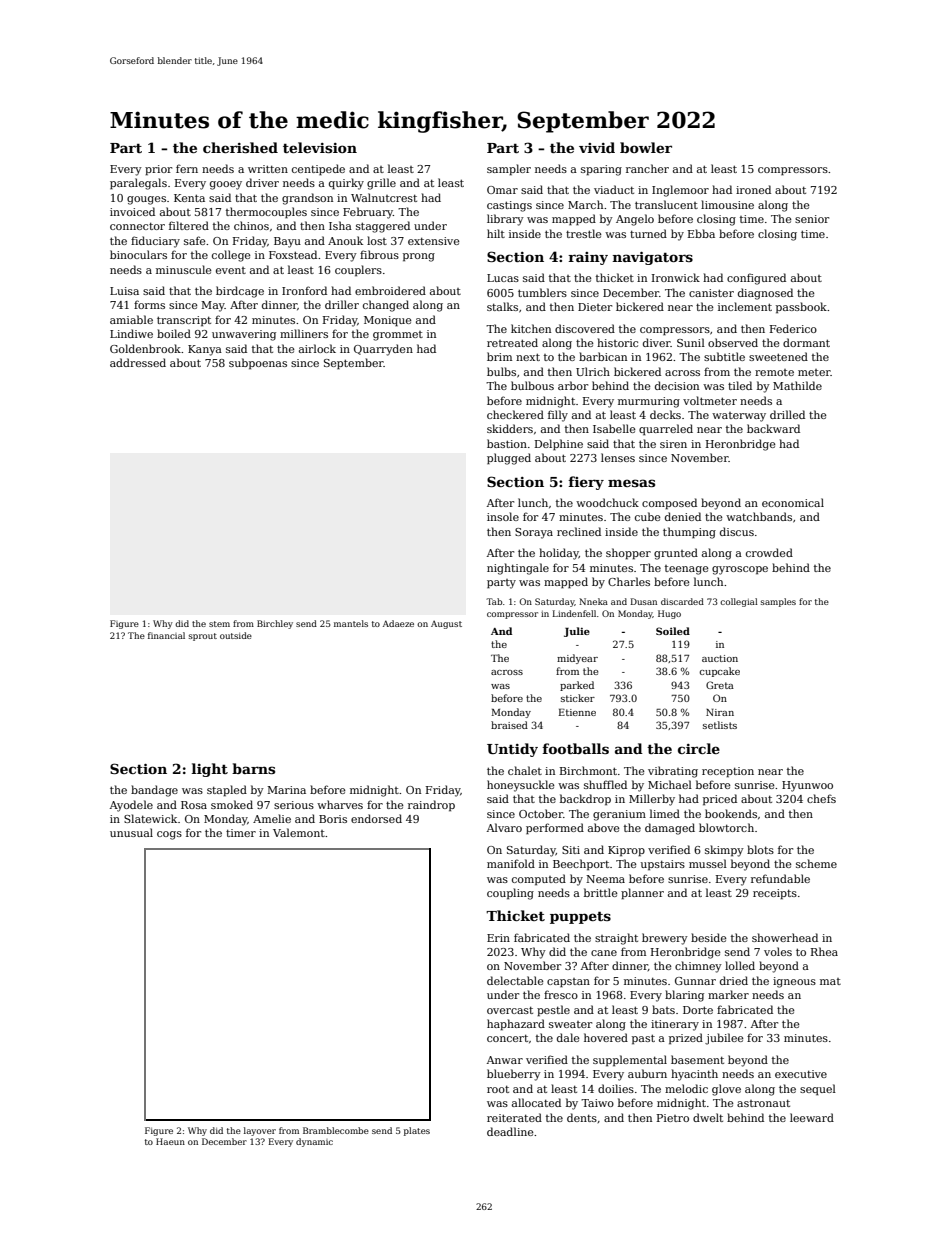 This screenshot has height=1233, width=952. I want to click on outside, so click(236, 635).
